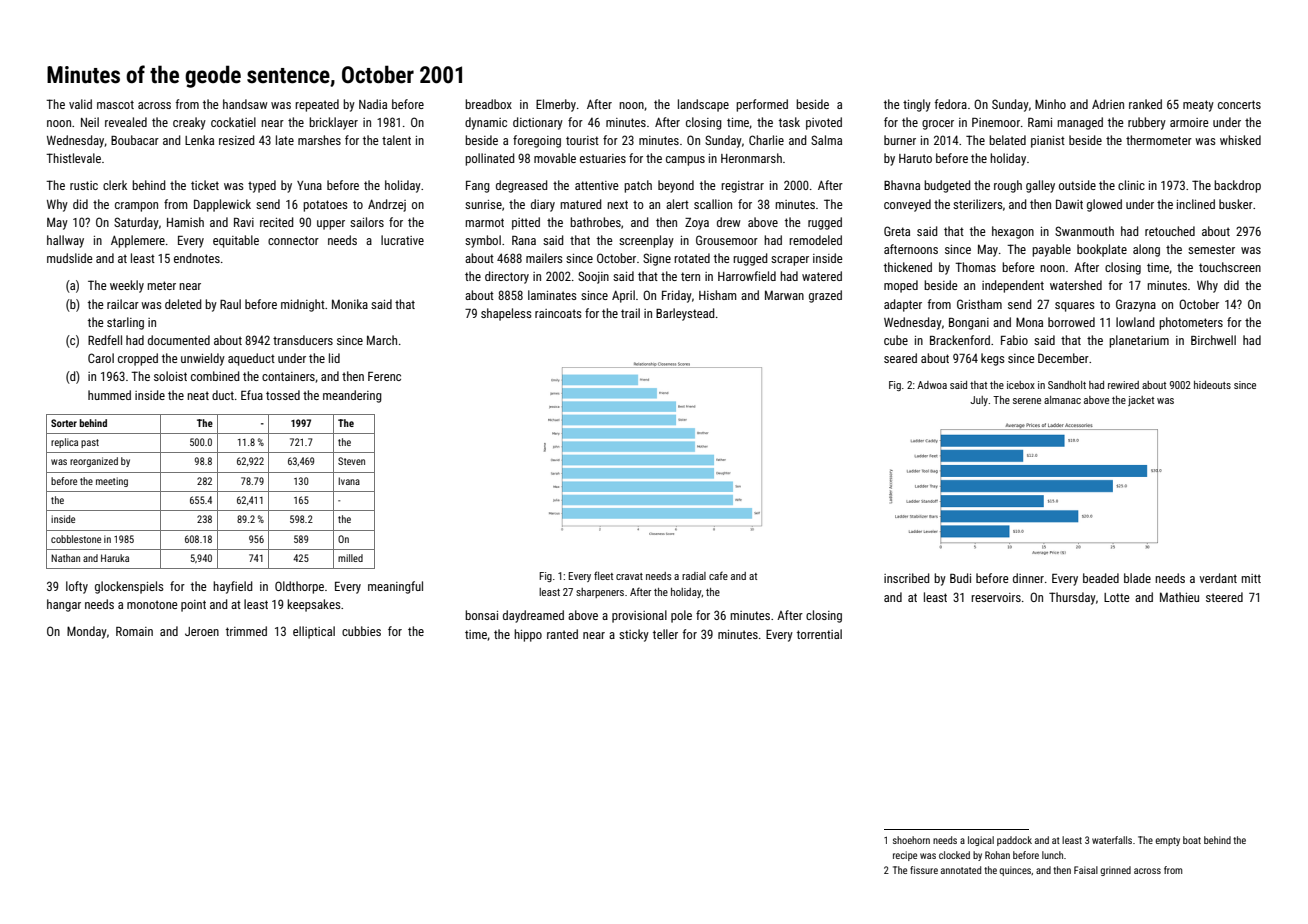 The height and width of the screenshot is (924, 1308). What do you see at coordinates (350, 558) in the screenshot?
I see `milled` at bounding box center [350, 558].
